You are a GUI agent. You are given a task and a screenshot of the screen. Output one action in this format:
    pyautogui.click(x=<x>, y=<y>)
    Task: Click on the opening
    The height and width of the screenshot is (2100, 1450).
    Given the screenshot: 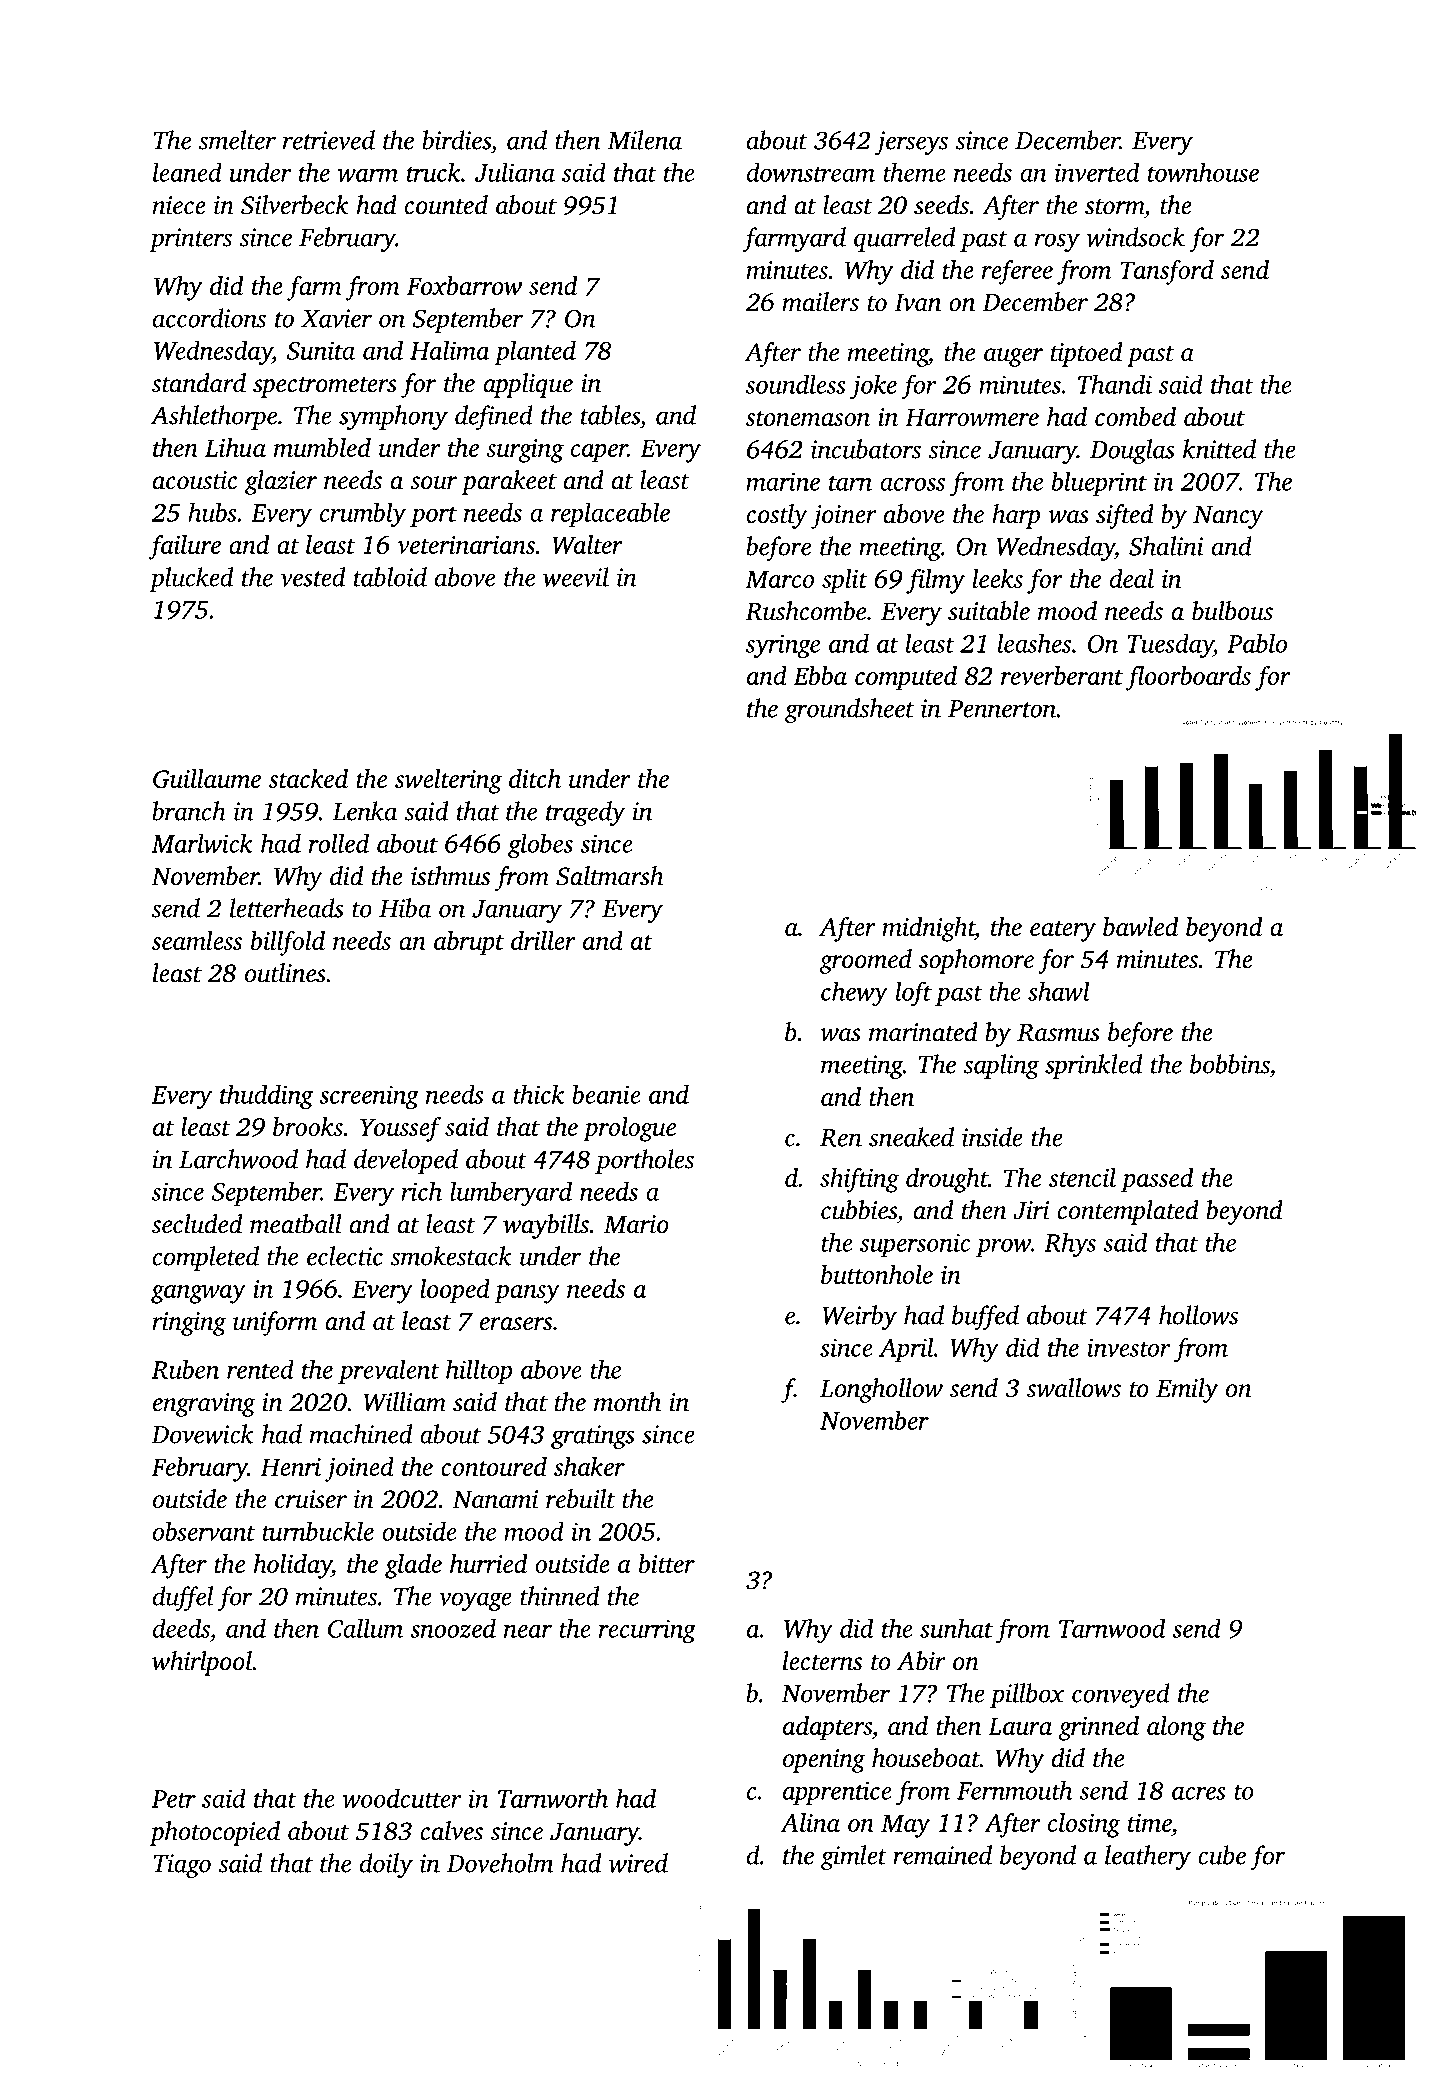 What is the action you would take?
    pyautogui.click(x=824, y=1761)
